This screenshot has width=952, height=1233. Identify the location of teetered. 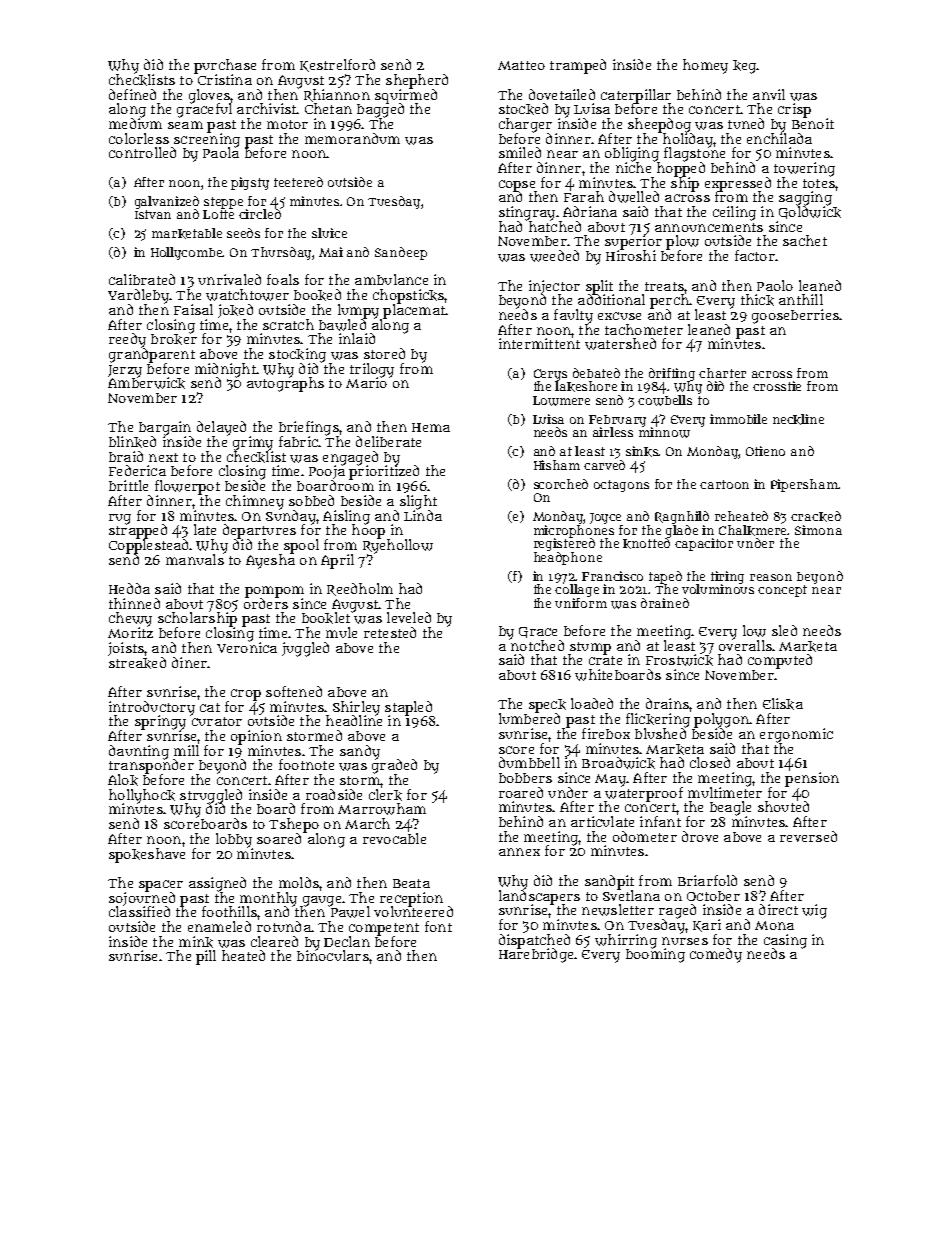
(298, 182).
